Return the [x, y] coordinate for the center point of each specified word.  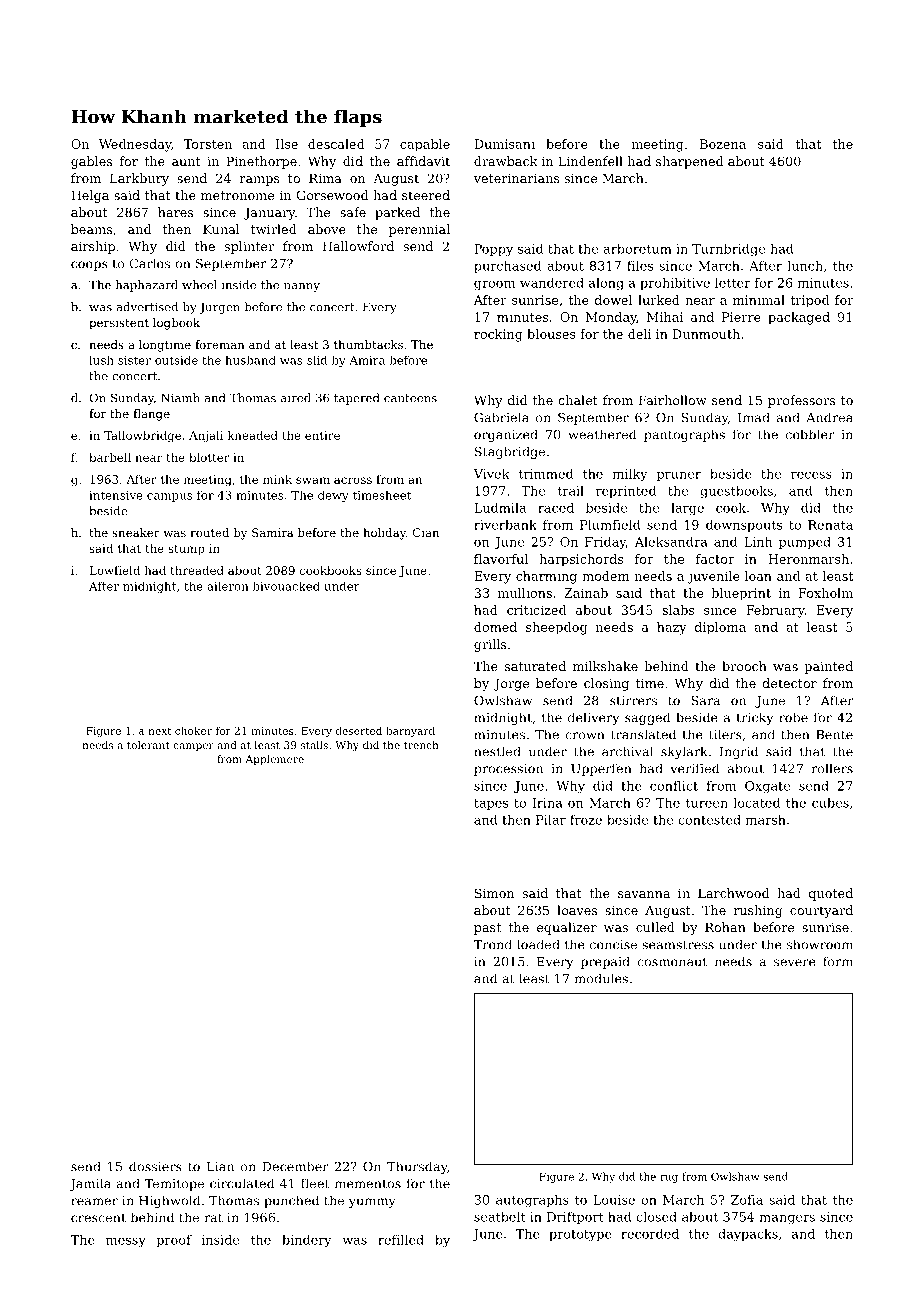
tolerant [148, 745]
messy [126, 1242]
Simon [494, 893]
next [159, 731]
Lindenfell [590, 161]
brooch [744, 666]
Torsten [208, 144]
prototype [580, 1235]
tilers [725, 734]
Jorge [511, 684]
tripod [809, 301]
